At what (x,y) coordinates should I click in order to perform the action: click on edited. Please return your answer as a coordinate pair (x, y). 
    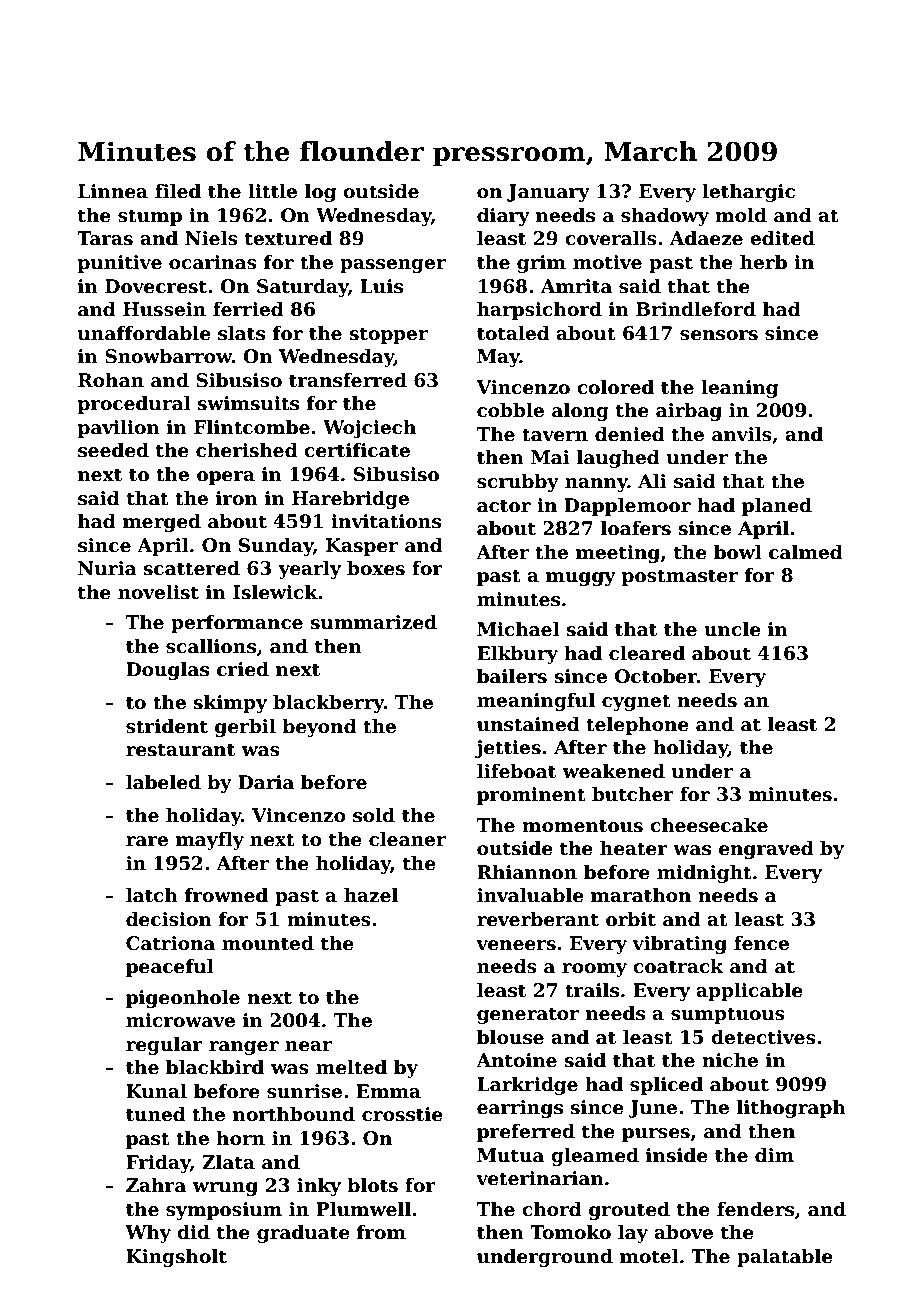
    Looking at the image, I should click on (782, 238).
